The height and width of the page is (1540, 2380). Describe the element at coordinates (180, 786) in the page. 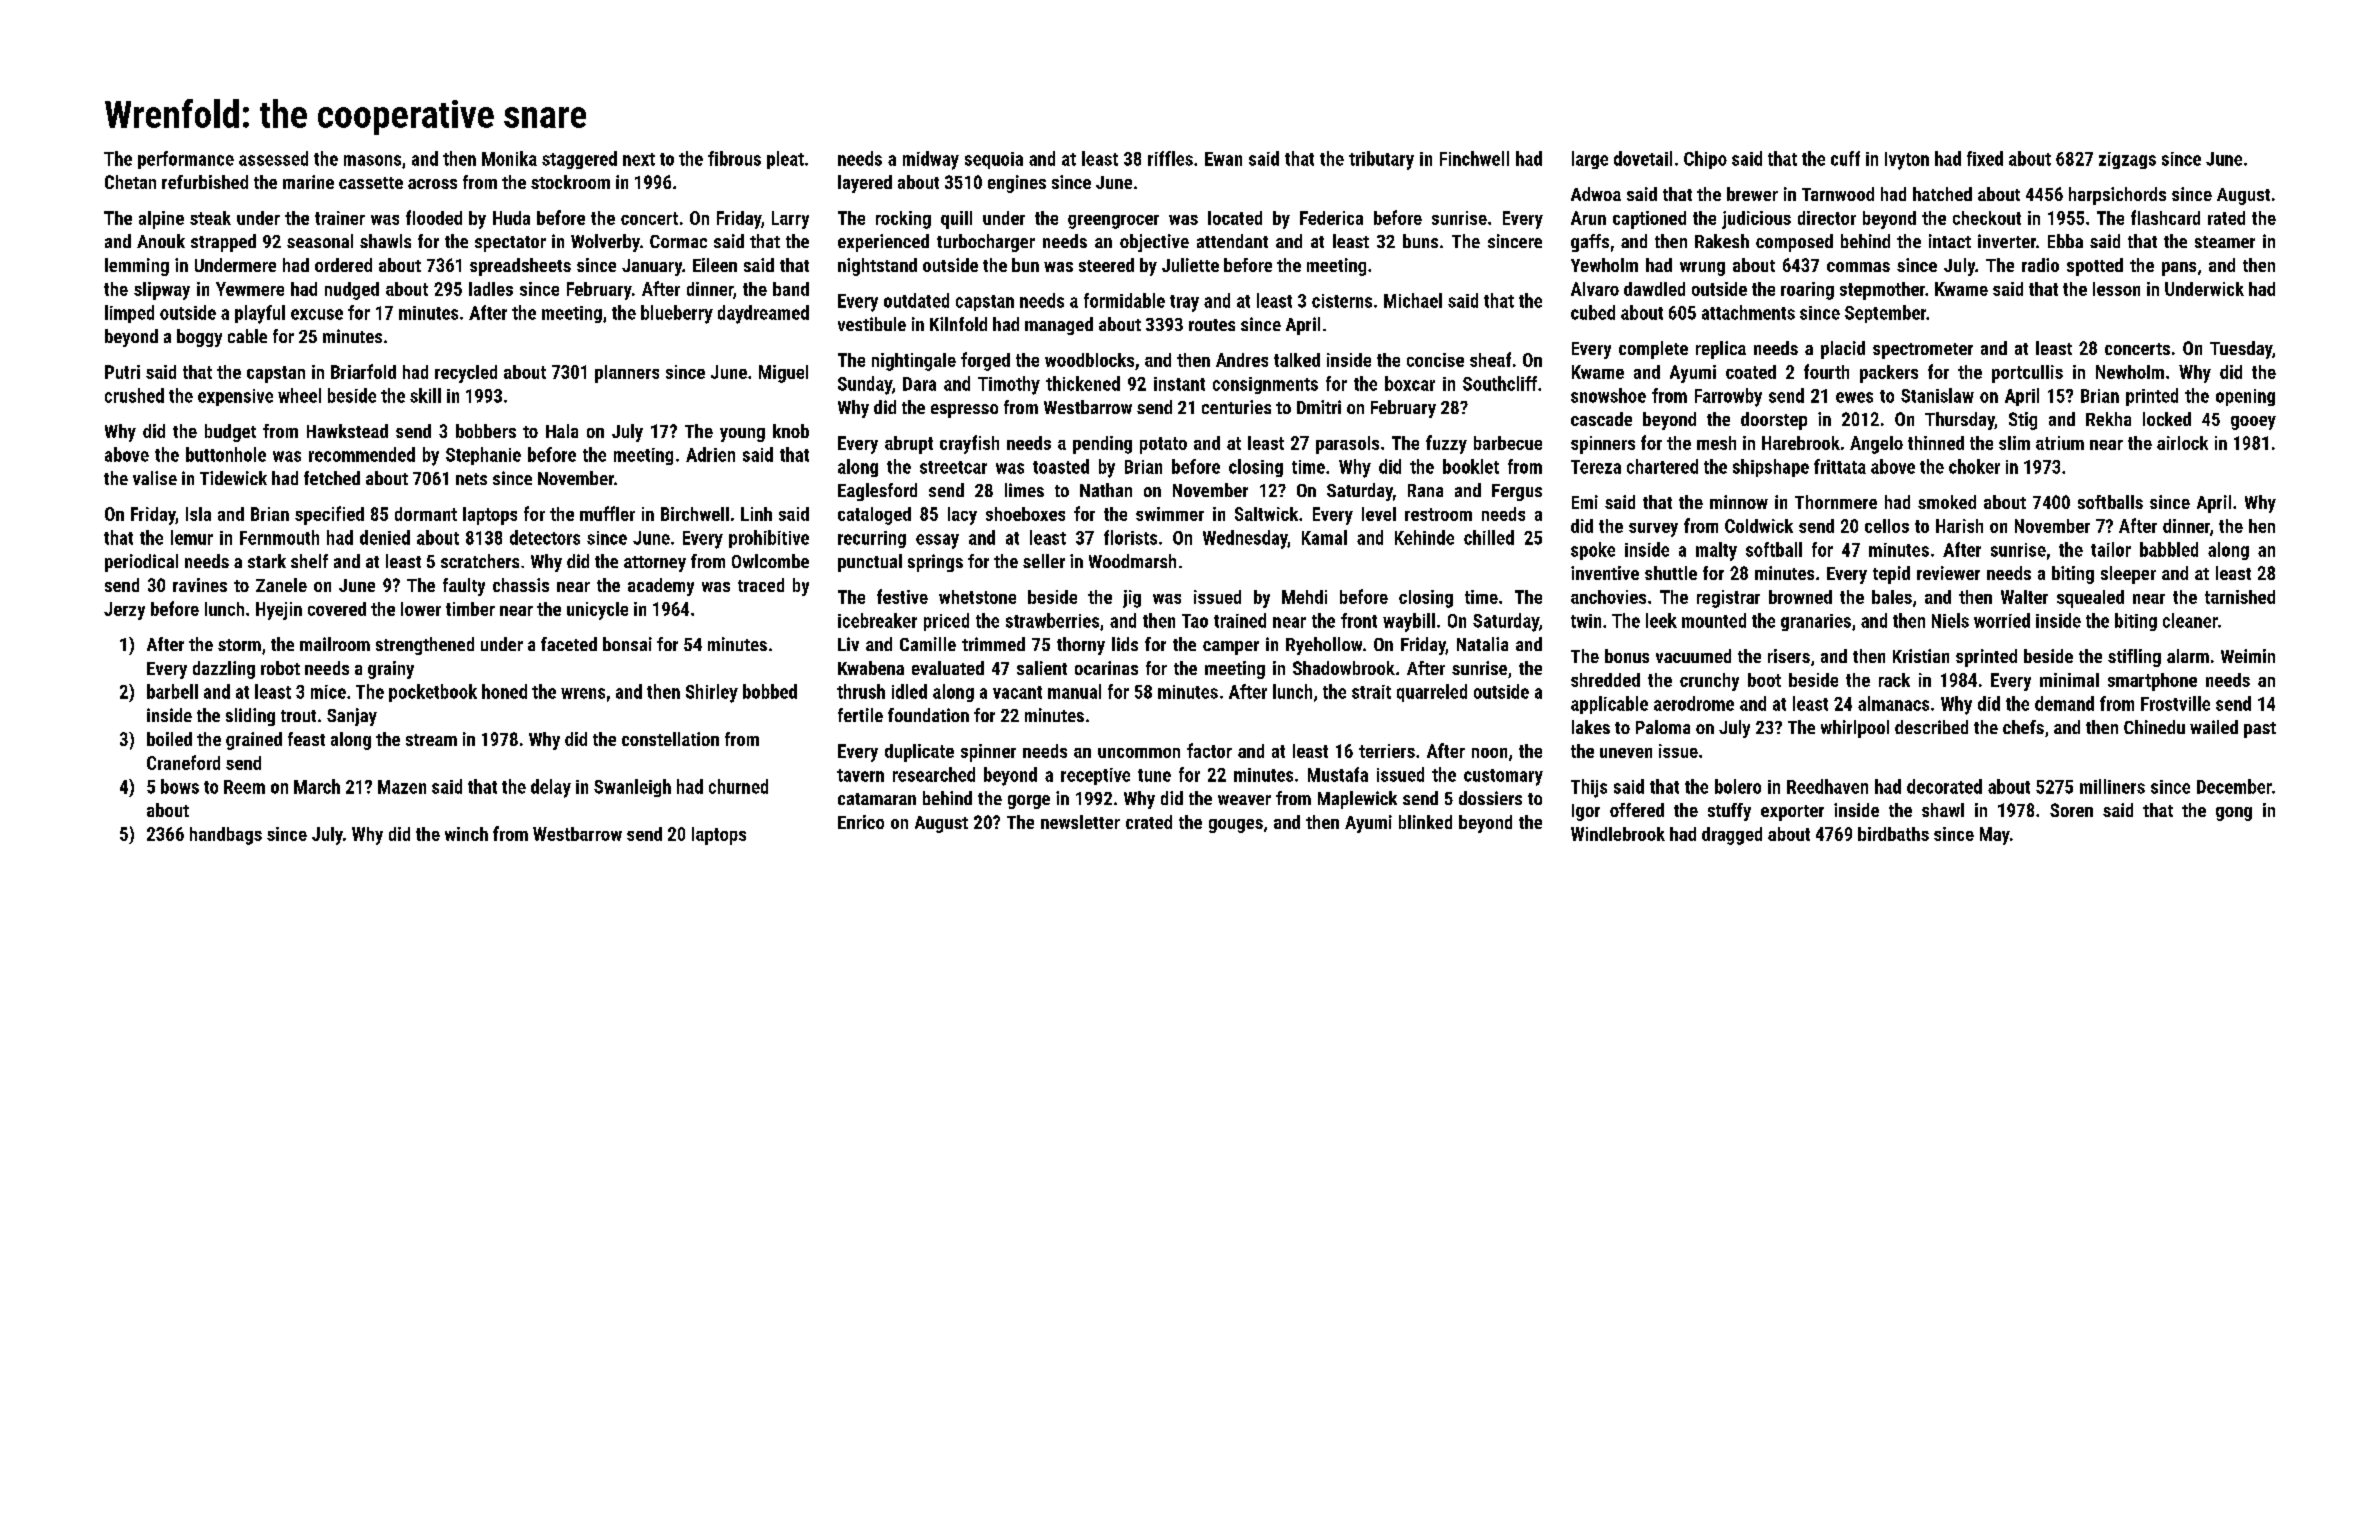

I see `bows` at that location.
